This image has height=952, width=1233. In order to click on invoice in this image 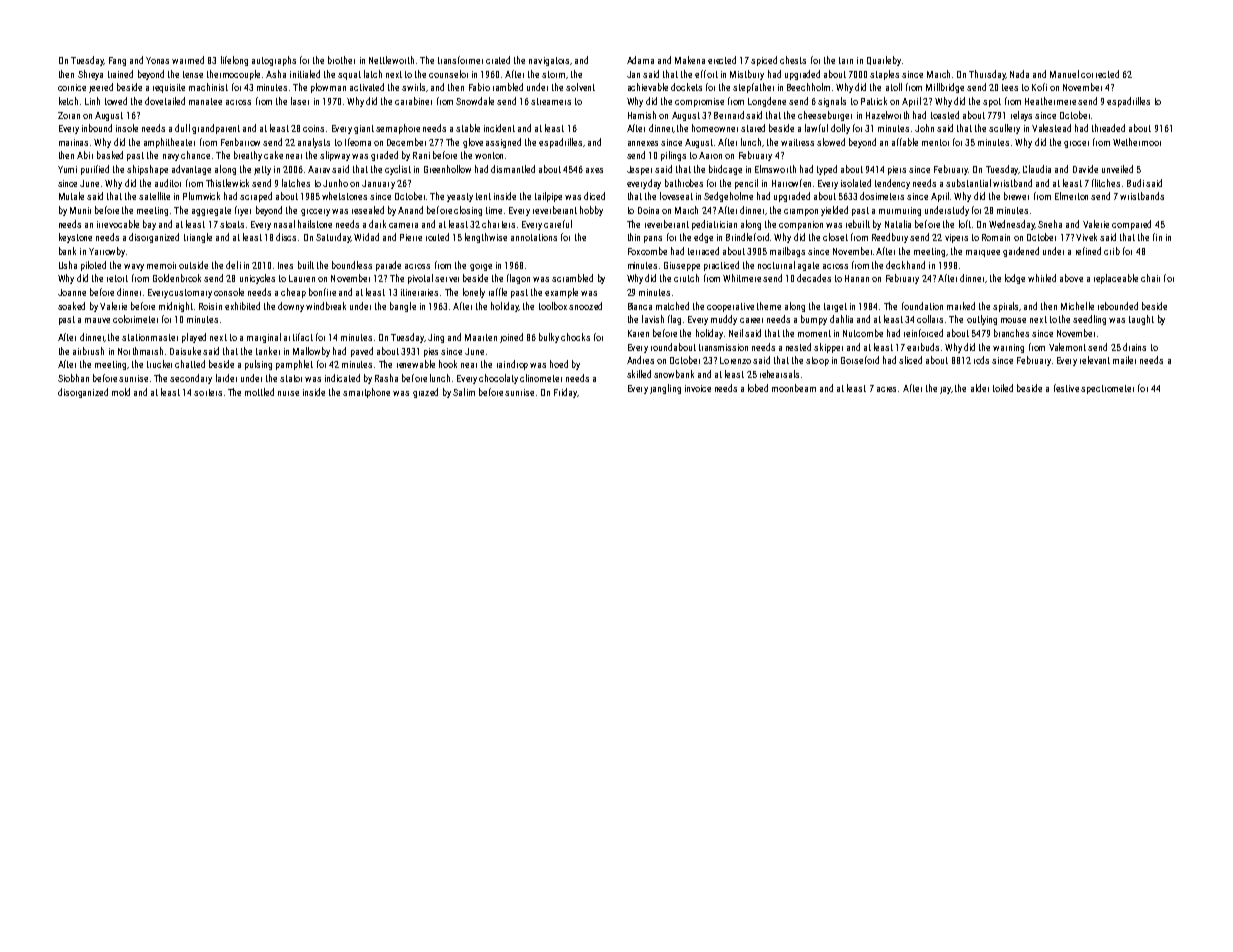, I will do `click(698, 388)`.
